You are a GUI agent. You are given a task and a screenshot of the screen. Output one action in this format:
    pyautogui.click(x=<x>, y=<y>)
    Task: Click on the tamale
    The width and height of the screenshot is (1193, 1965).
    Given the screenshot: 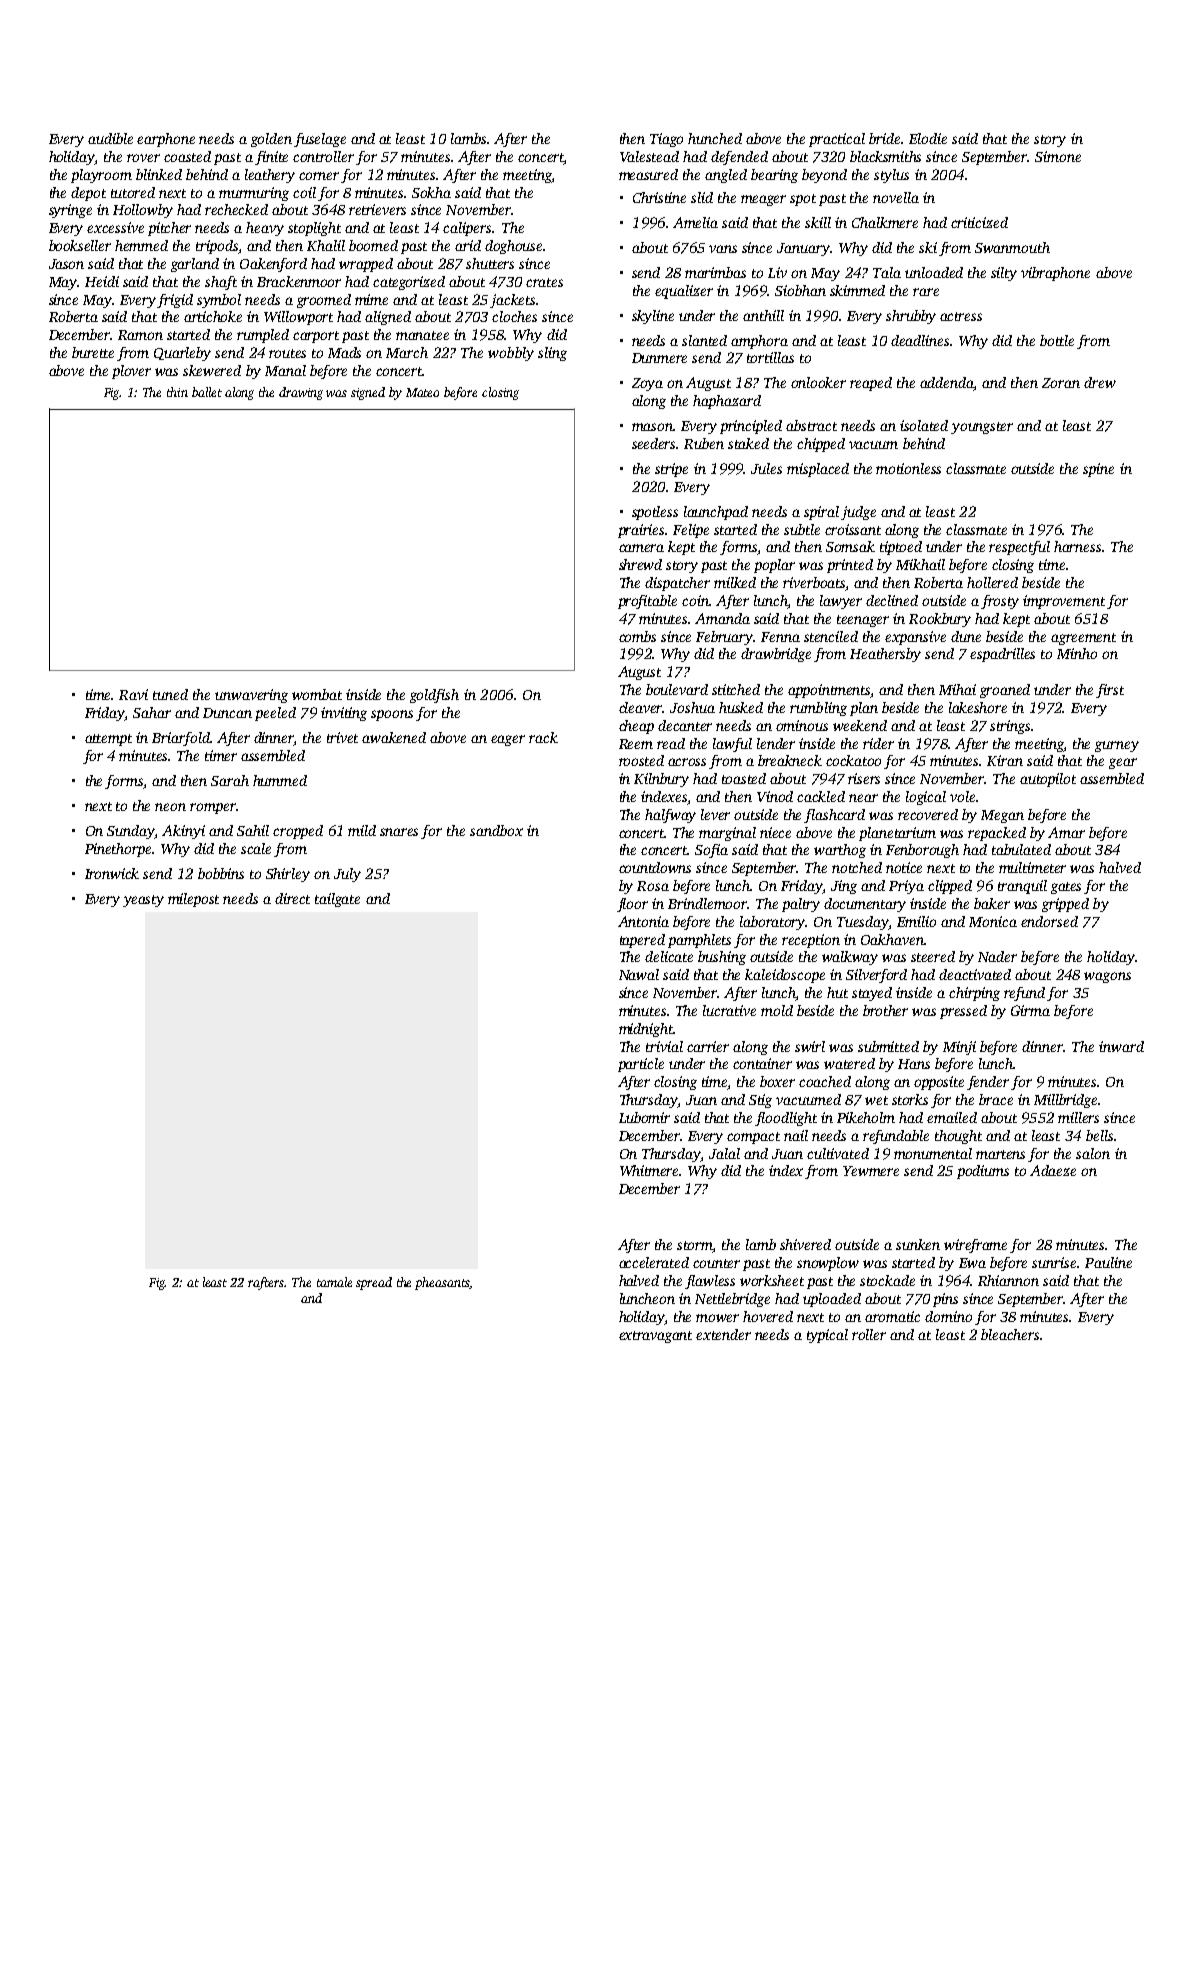 What is the action you would take?
    pyautogui.click(x=334, y=1282)
